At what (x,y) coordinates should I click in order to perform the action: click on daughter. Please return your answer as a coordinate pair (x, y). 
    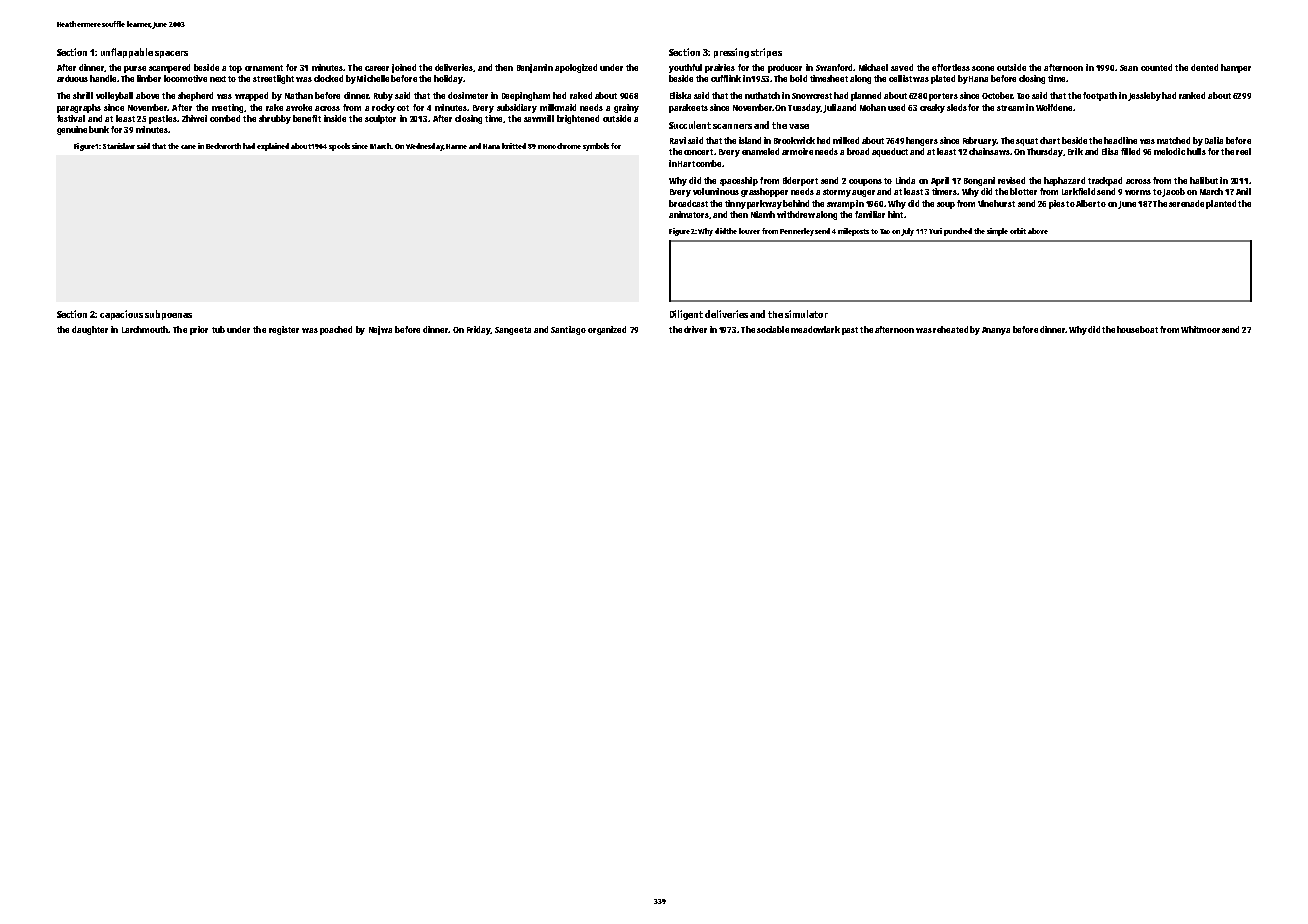
    Looking at the image, I should click on (90, 330).
